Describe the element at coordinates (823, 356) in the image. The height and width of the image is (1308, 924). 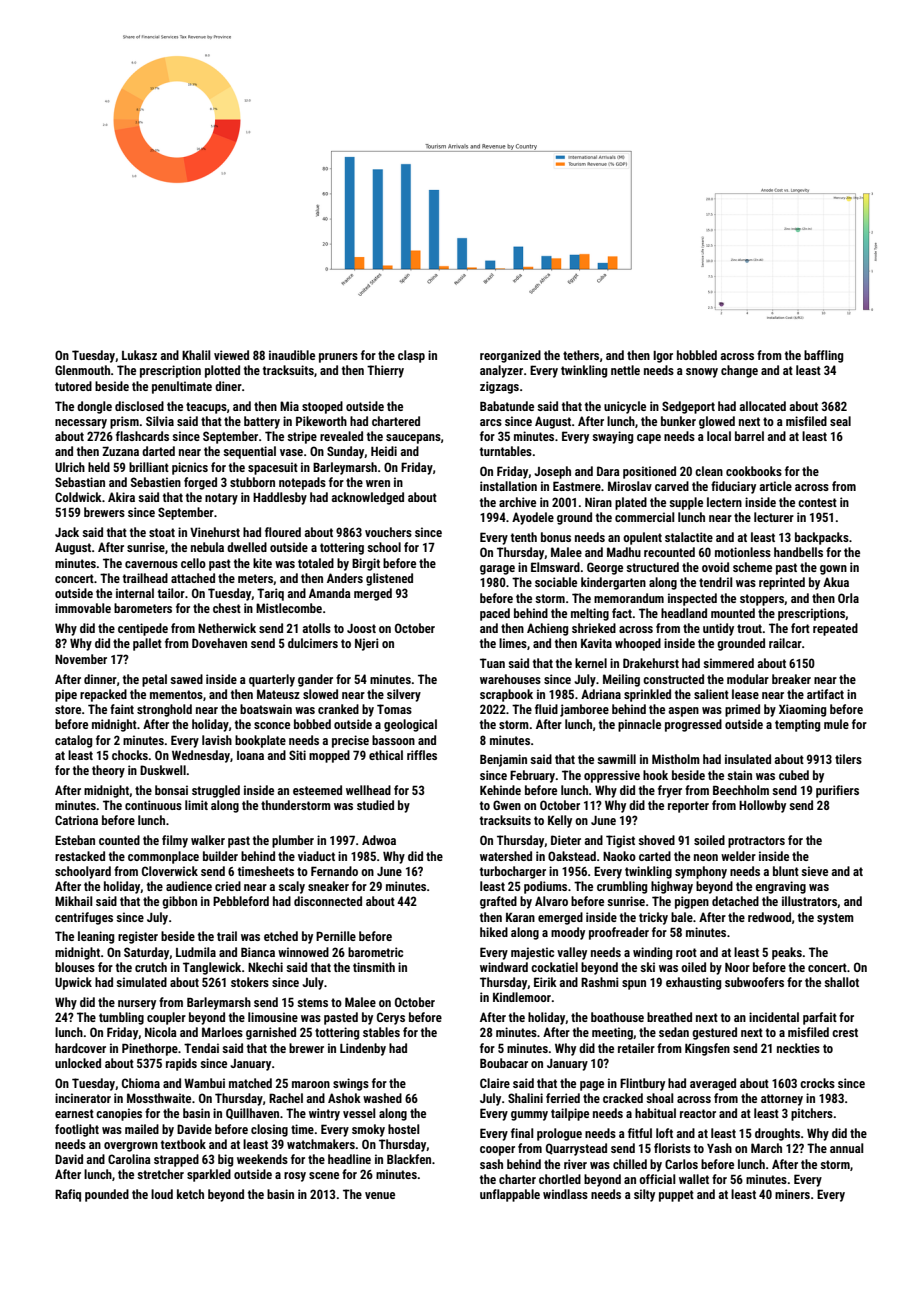
I see `baffling` at that location.
